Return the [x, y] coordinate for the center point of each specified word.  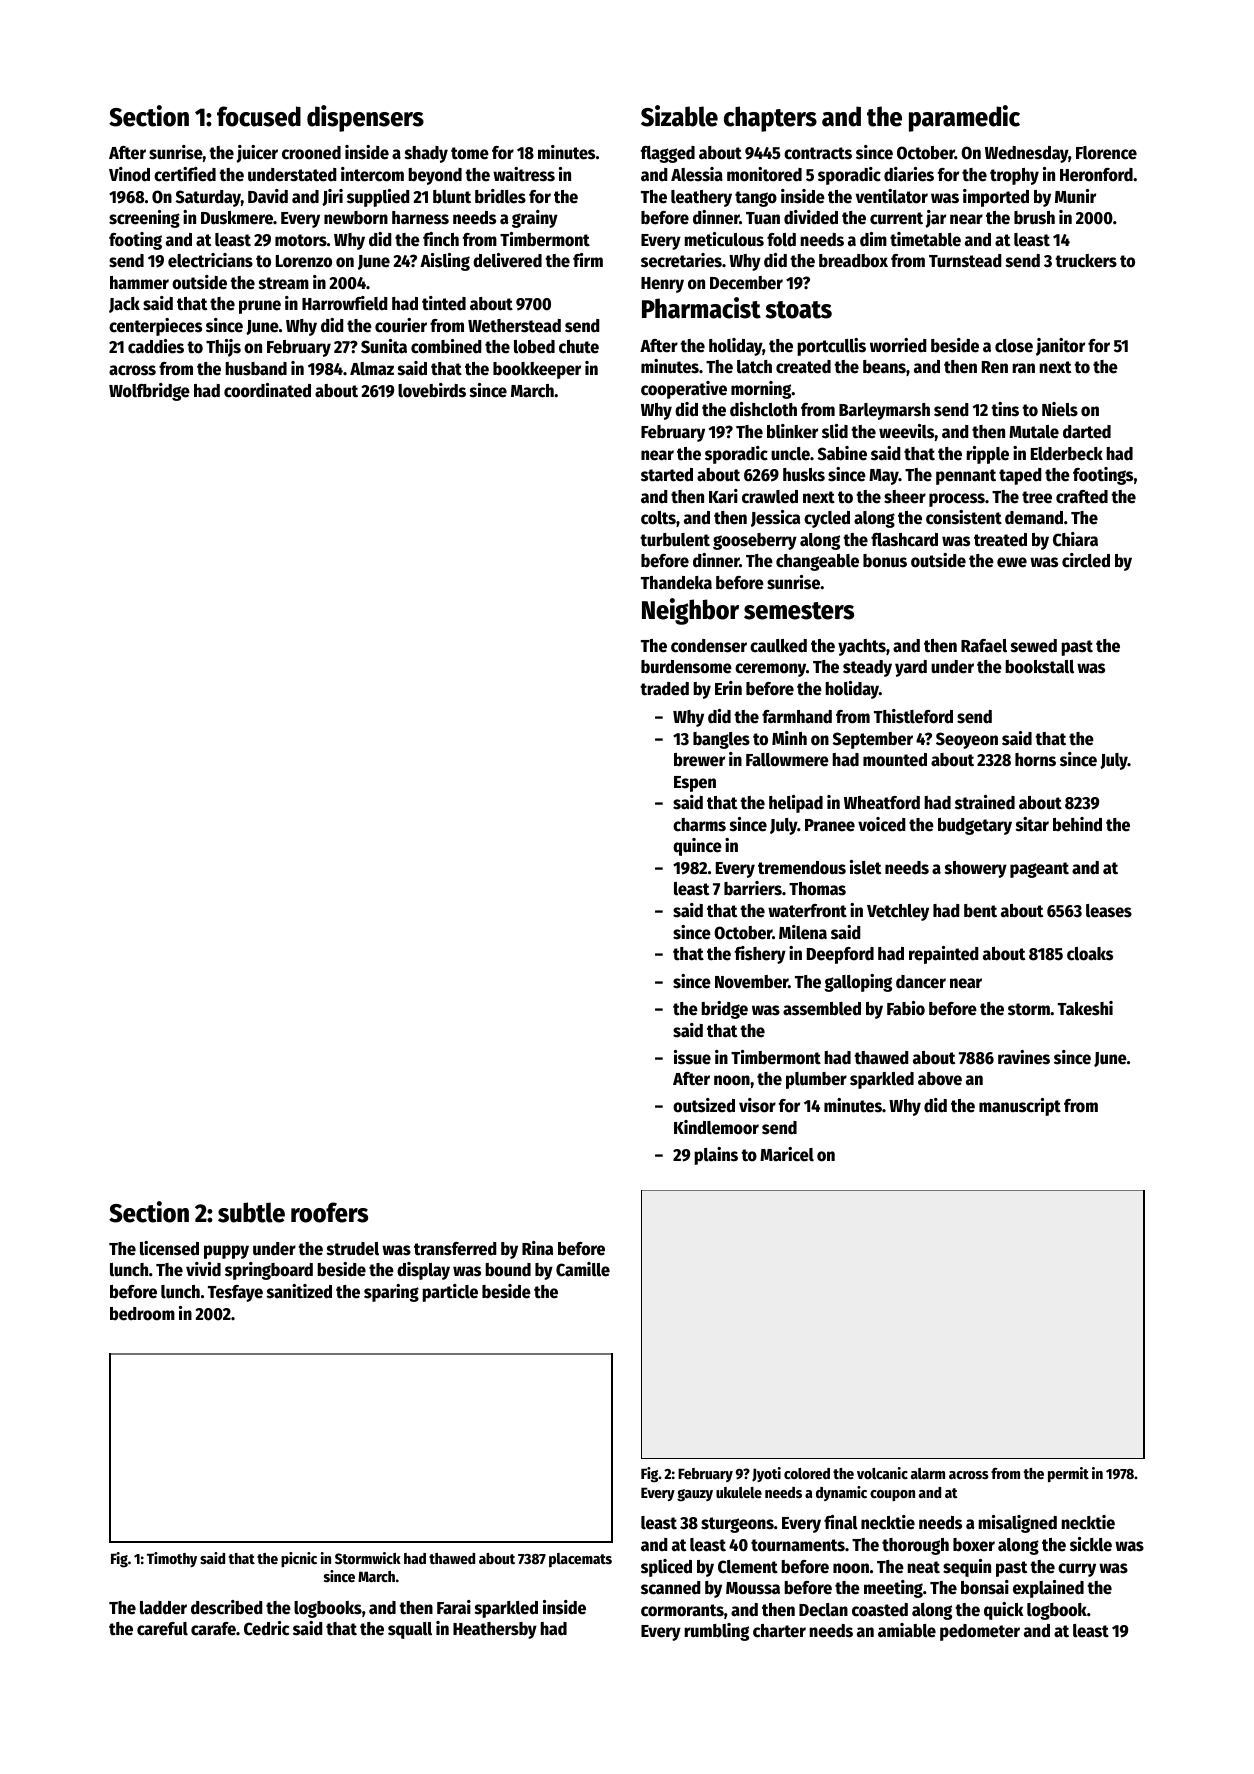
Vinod [129, 174]
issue [692, 1057]
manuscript [1020, 1107]
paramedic [964, 118]
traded [664, 689]
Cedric [266, 1628]
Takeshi [1085, 1008]
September [873, 740]
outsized [704, 1105]
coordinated [267, 390]
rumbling [716, 1632]
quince [697, 847]
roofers [329, 1212]
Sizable [679, 116]
